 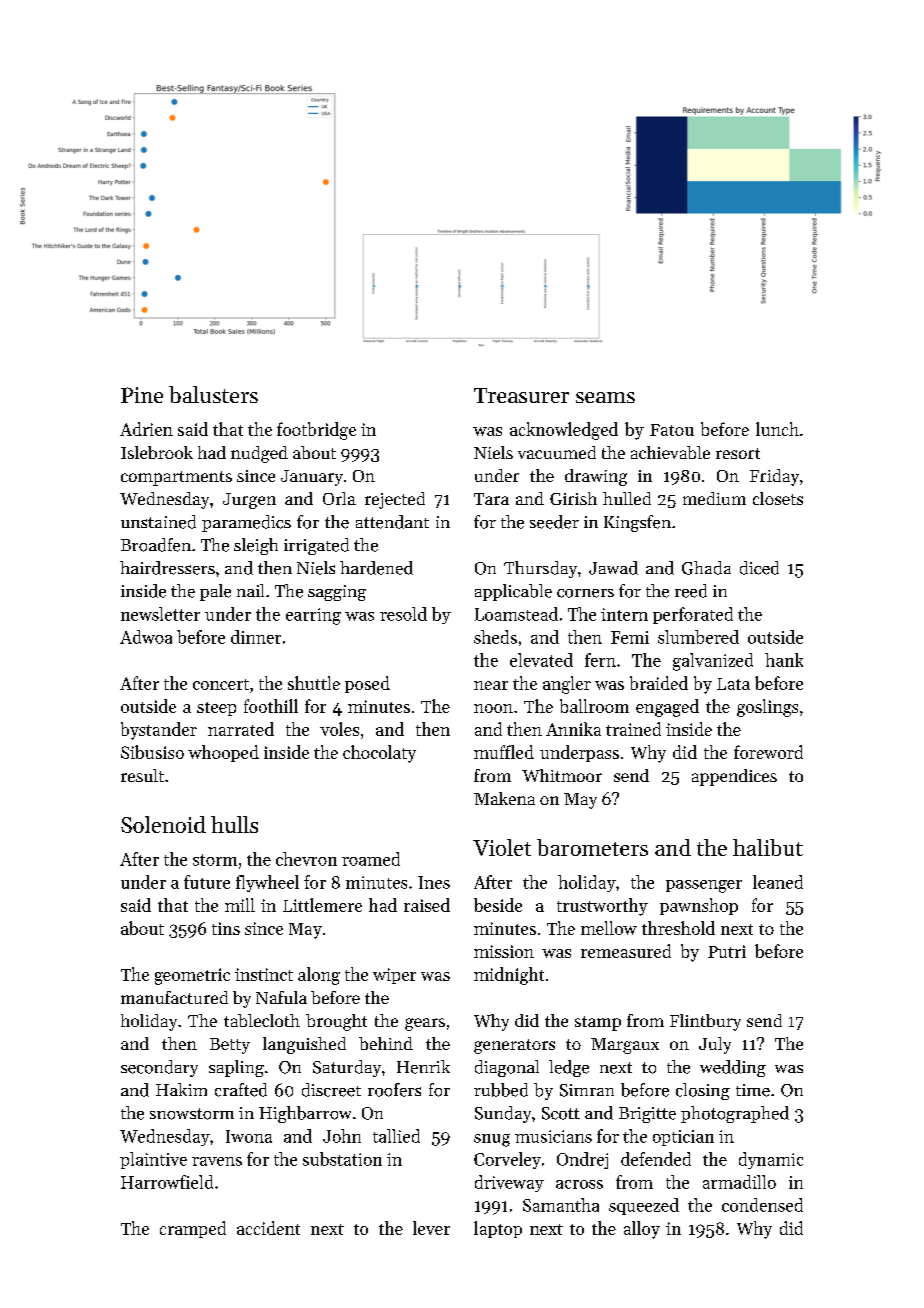 What do you see at coordinates (193, 1229) in the document?
I see `cramped` at bounding box center [193, 1229].
